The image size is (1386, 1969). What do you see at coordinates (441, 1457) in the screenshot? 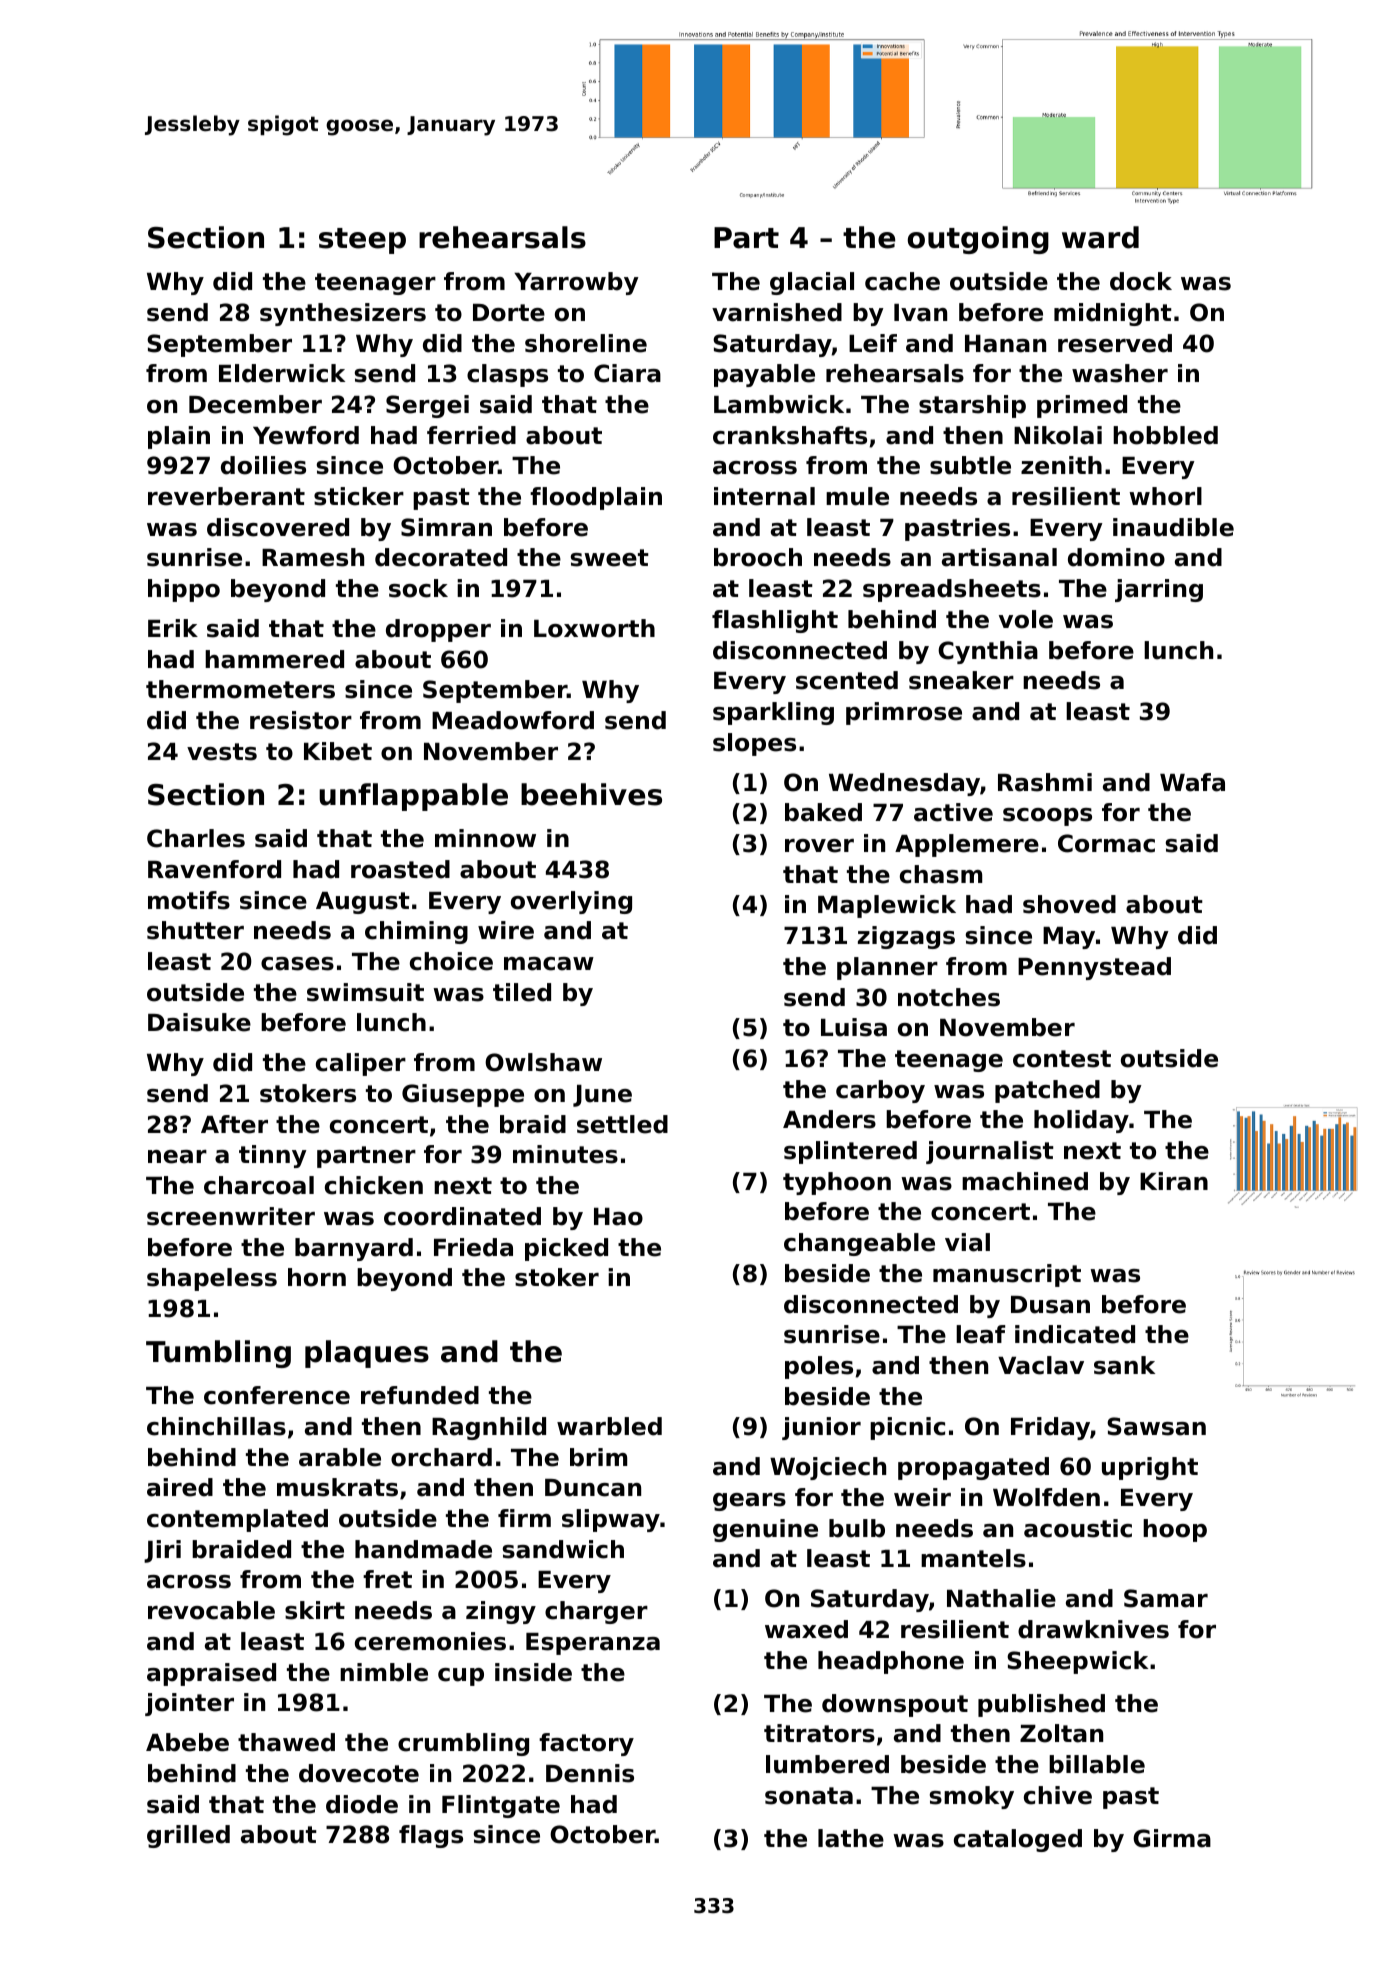
I see `orchard` at bounding box center [441, 1457].
